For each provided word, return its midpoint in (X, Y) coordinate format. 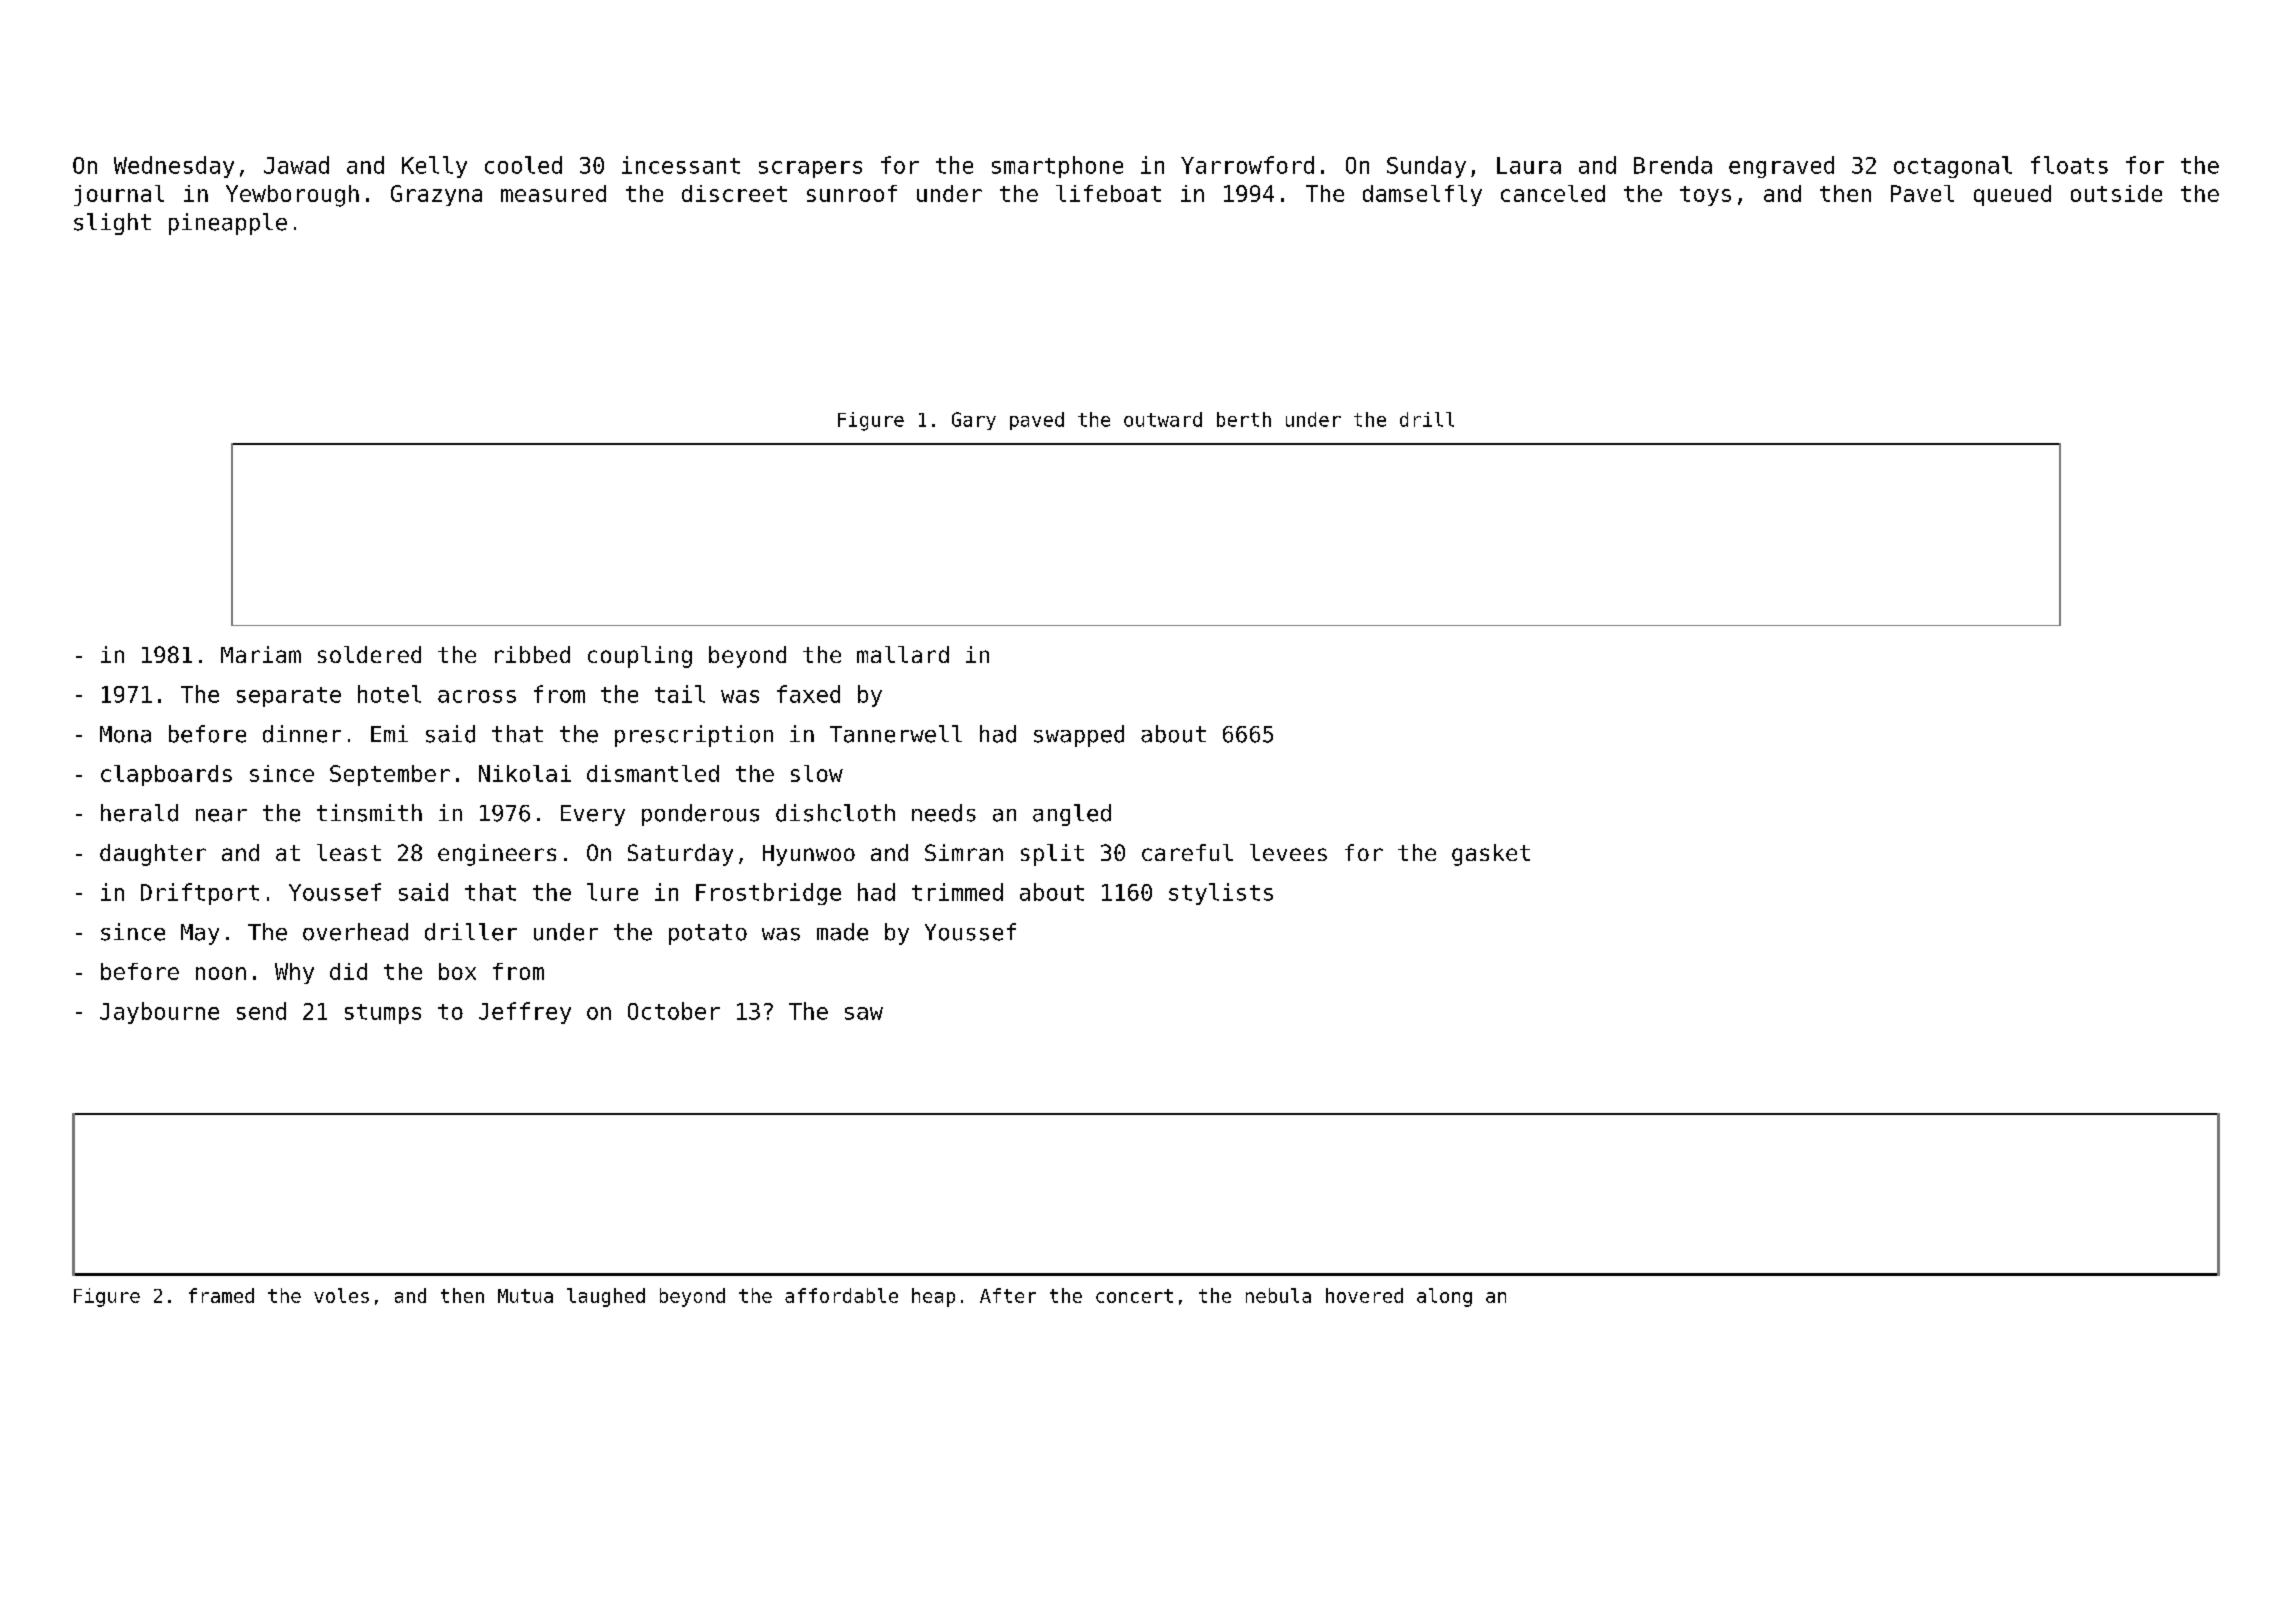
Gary (974, 421)
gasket (1491, 855)
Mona (125, 734)
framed (221, 1295)
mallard (903, 654)
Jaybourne (159, 1013)
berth (1244, 419)
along (1444, 1297)
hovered (1364, 1295)
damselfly (1422, 195)
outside (2116, 193)
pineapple (228, 224)
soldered (369, 654)
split (1052, 855)
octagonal (1953, 167)
